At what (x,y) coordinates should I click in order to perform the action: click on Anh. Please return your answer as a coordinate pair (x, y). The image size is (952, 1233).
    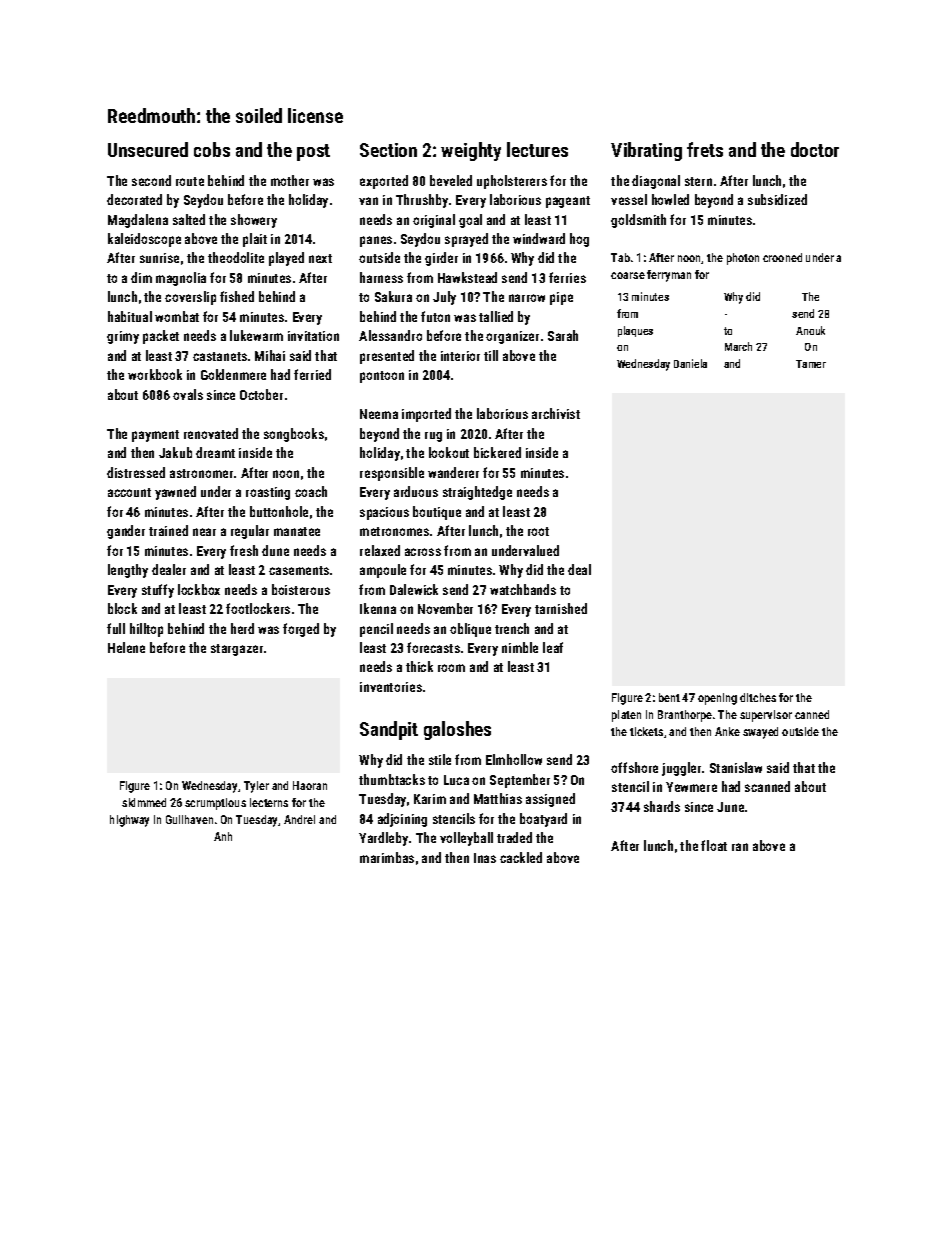
    Looking at the image, I should click on (223, 836).
